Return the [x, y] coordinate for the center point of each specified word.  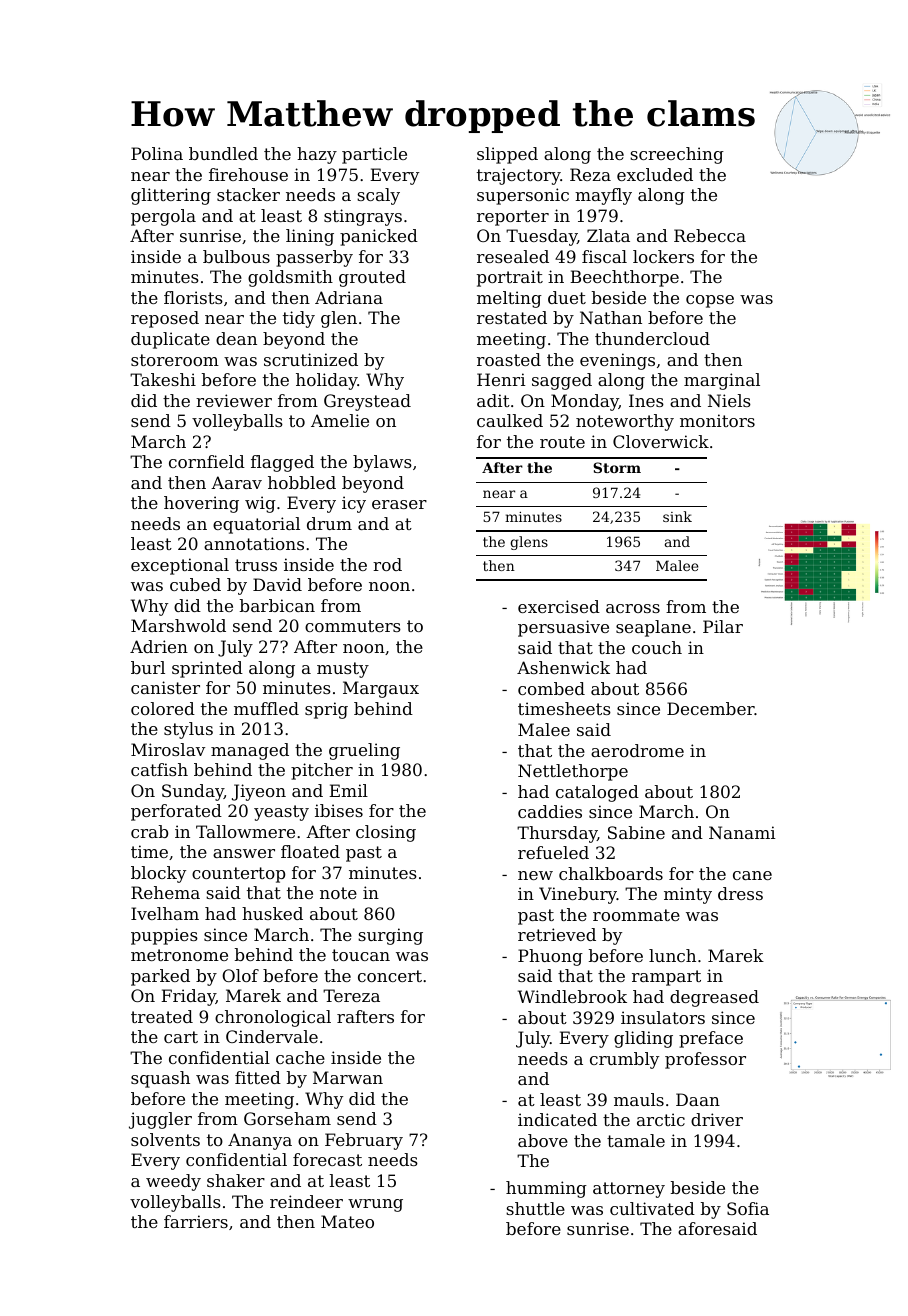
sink [677, 516]
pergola [163, 217]
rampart [666, 978]
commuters [353, 626]
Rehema [165, 892]
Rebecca [710, 235]
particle [374, 155]
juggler [160, 1120]
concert [390, 976]
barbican [277, 605]
